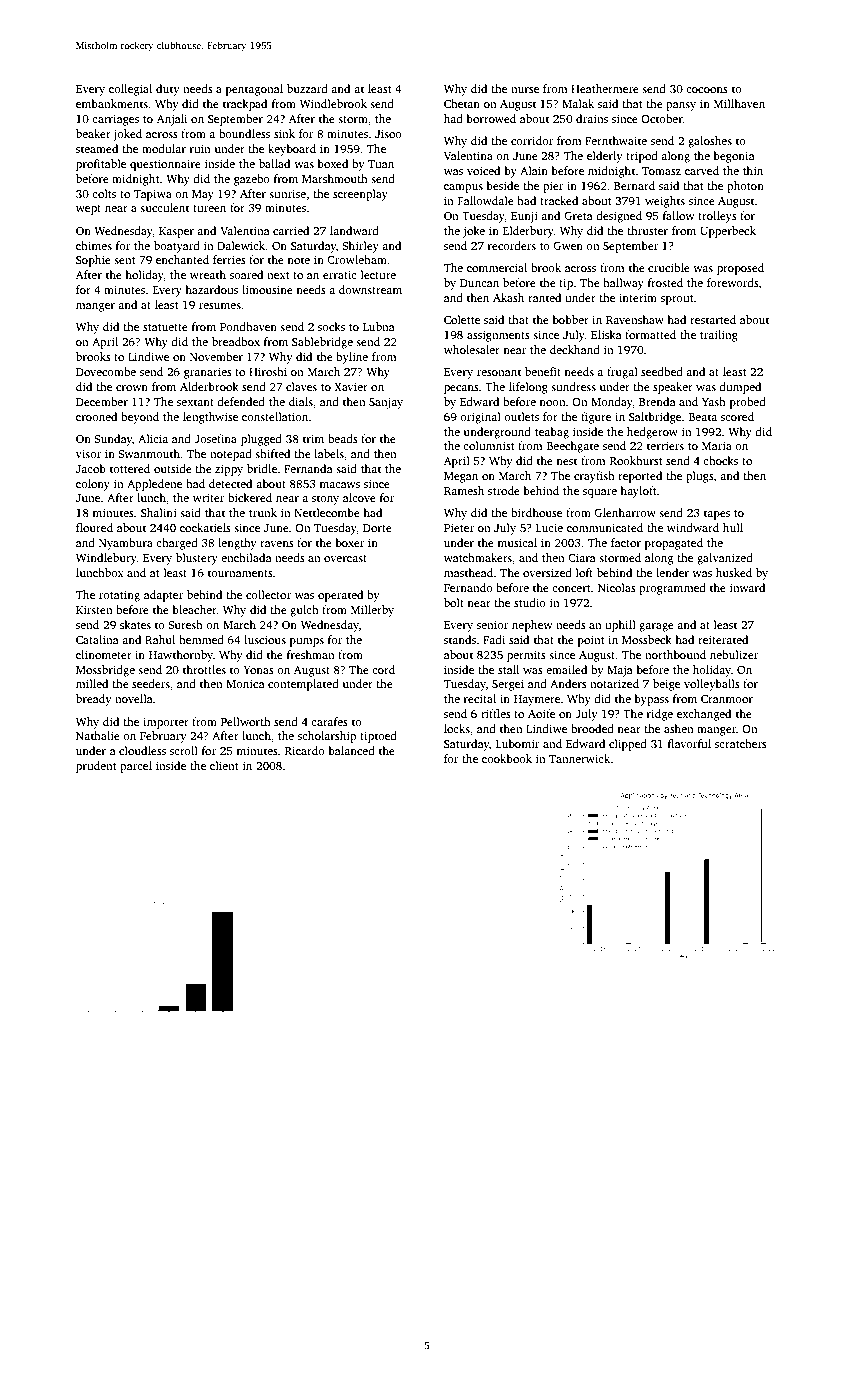 The width and height of the screenshot is (849, 1400). I want to click on Heathermere, so click(605, 88).
